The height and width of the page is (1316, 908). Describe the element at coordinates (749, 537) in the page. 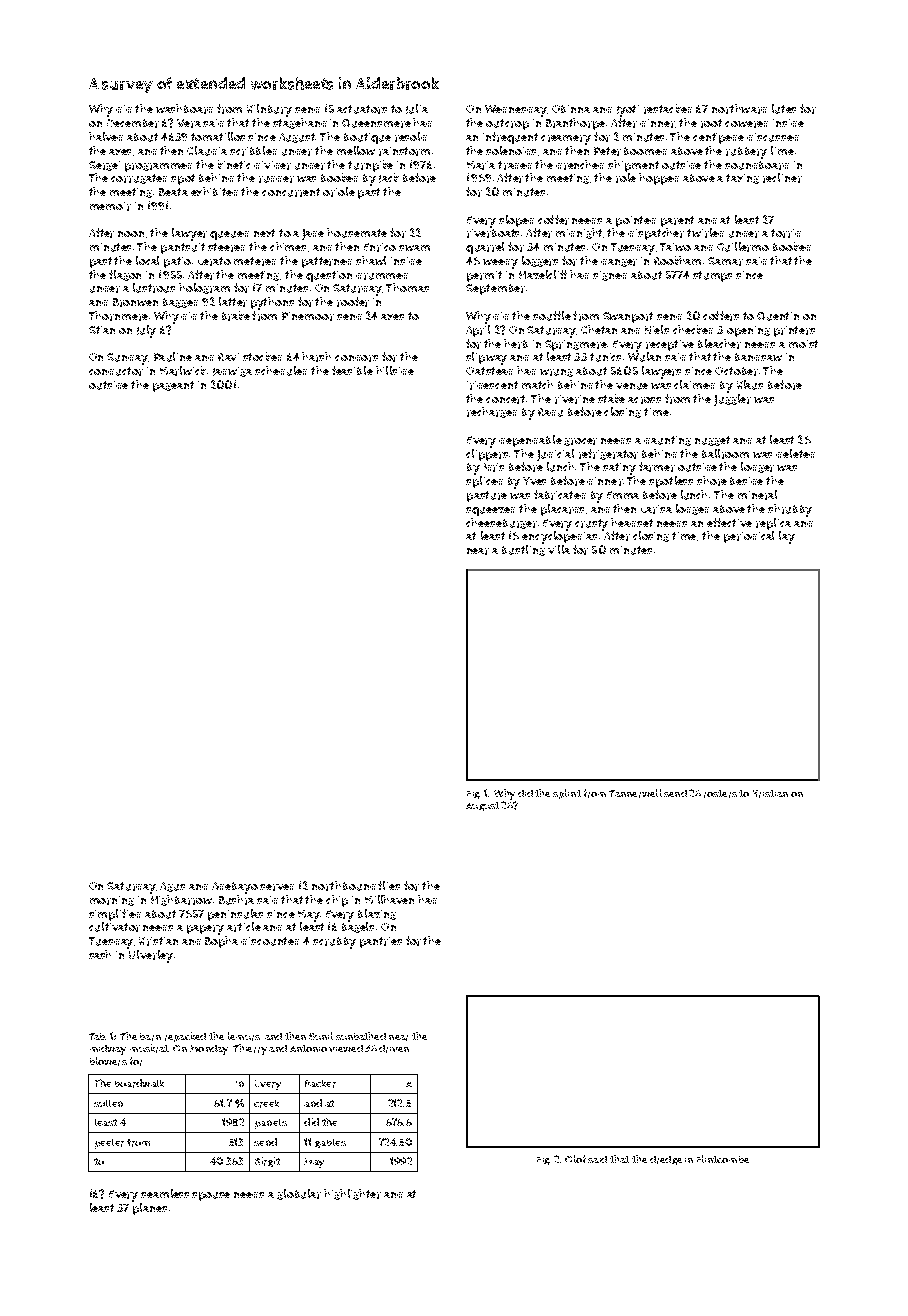

I see `periodical` at that location.
